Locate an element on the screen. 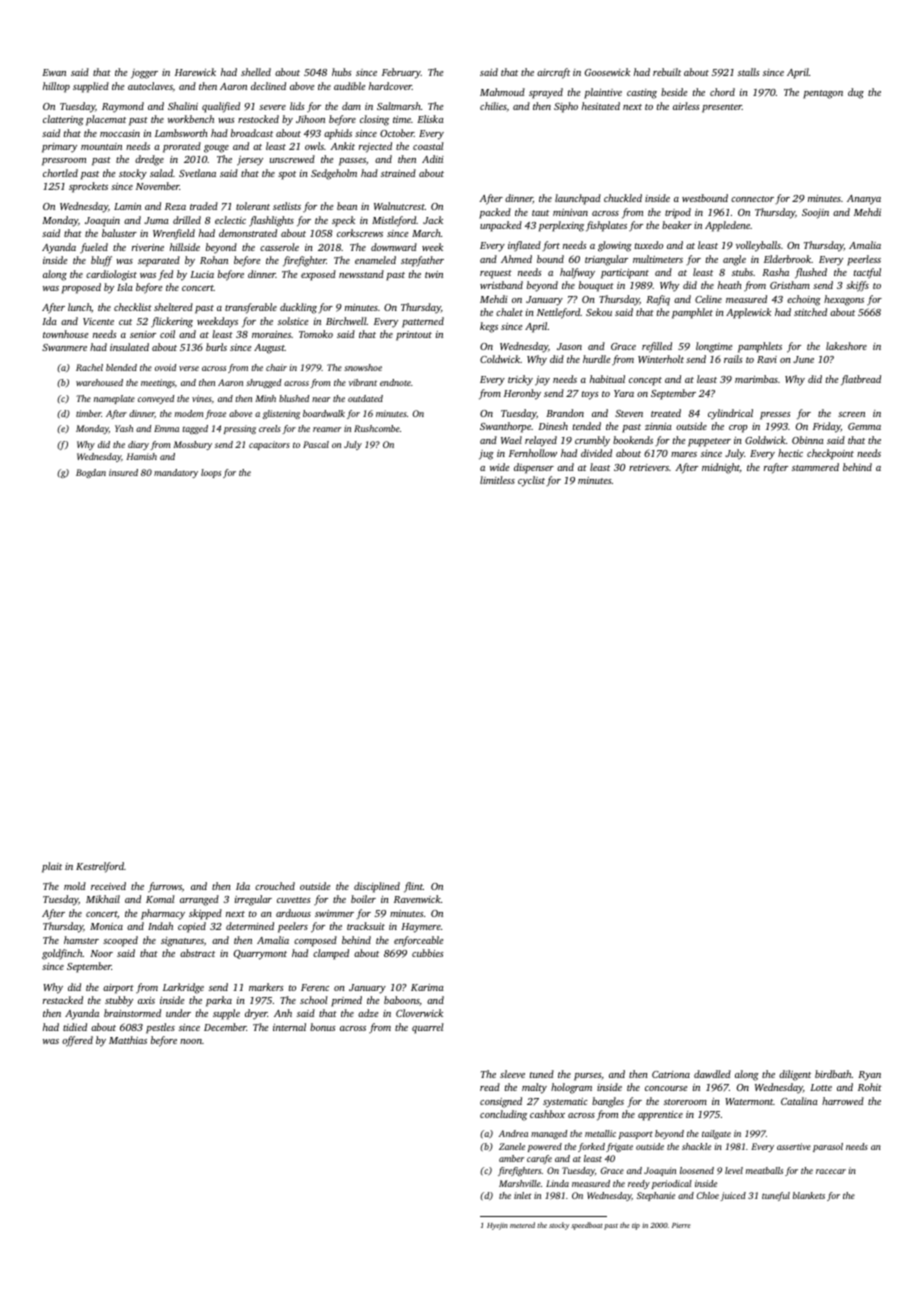 The height and width of the screenshot is (1308, 924). insured is located at coordinates (123, 472).
